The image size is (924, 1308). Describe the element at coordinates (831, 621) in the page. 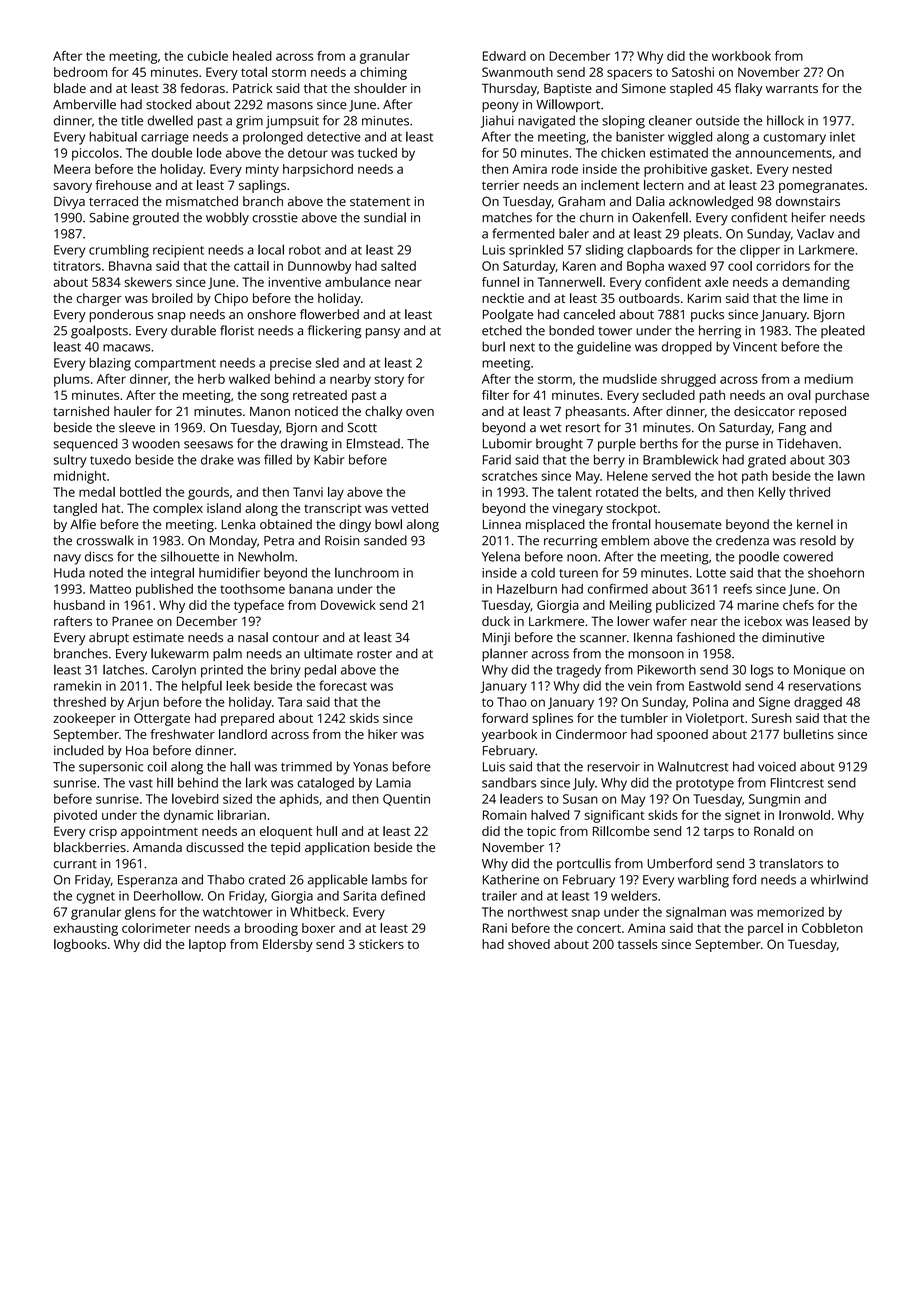

I see `leased` at that location.
